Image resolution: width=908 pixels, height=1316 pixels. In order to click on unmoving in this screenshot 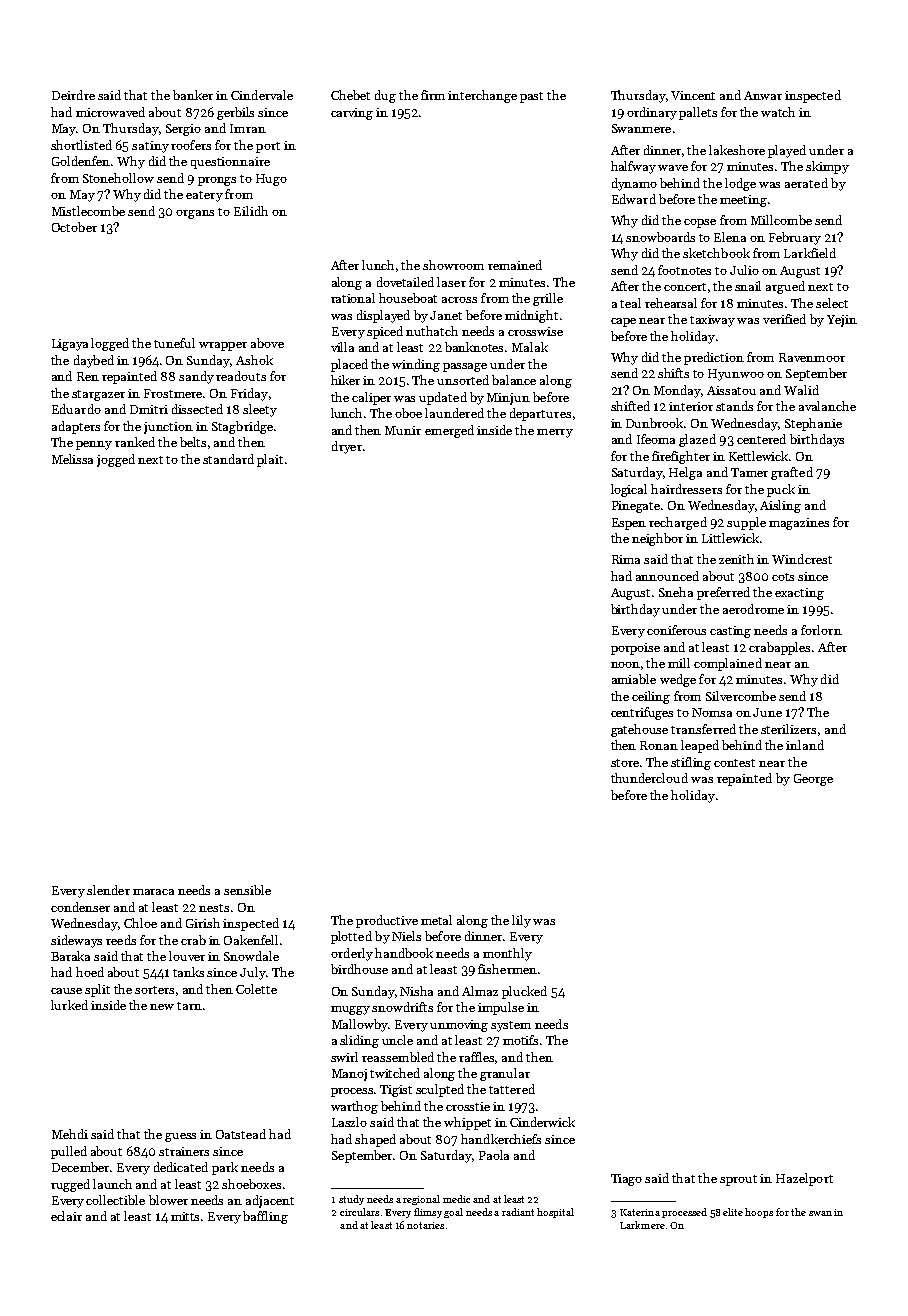, I will do `click(459, 1026)`.
